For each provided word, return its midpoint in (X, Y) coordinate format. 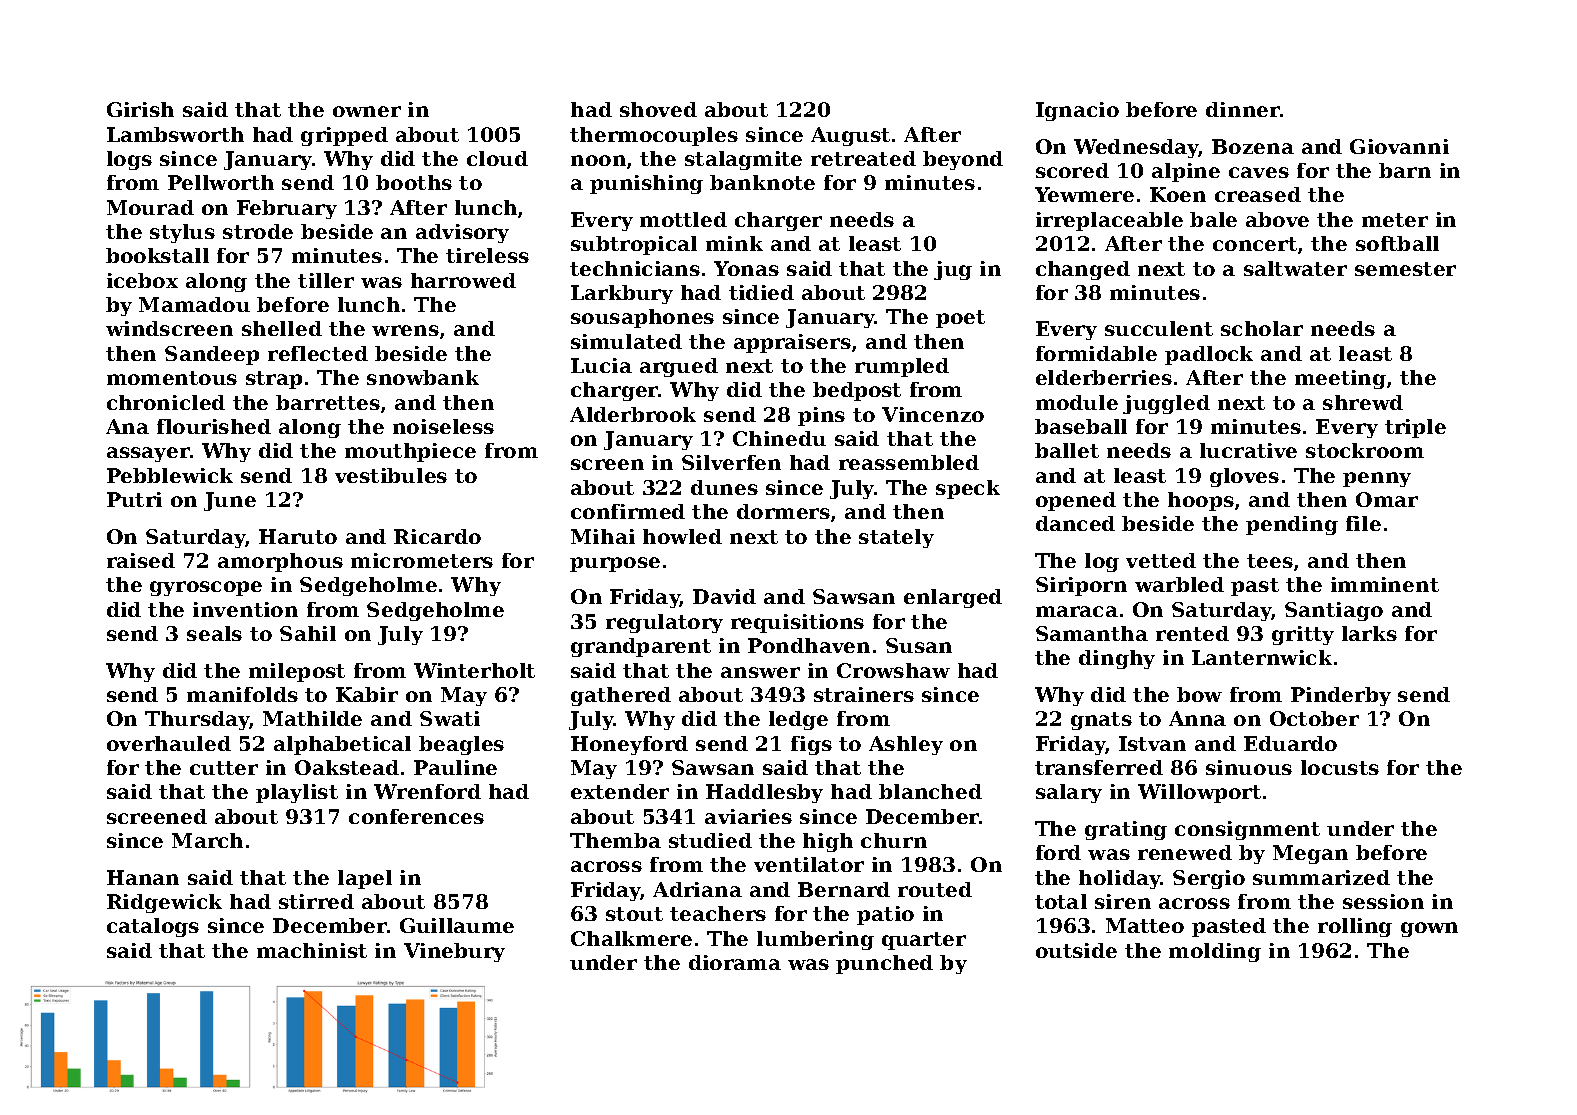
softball (1397, 243)
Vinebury (454, 952)
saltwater (1295, 268)
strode (258, 231)
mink (734, 243)
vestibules (391, 475)
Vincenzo (933, 414)
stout (634, 914)
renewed (1185, 852)
